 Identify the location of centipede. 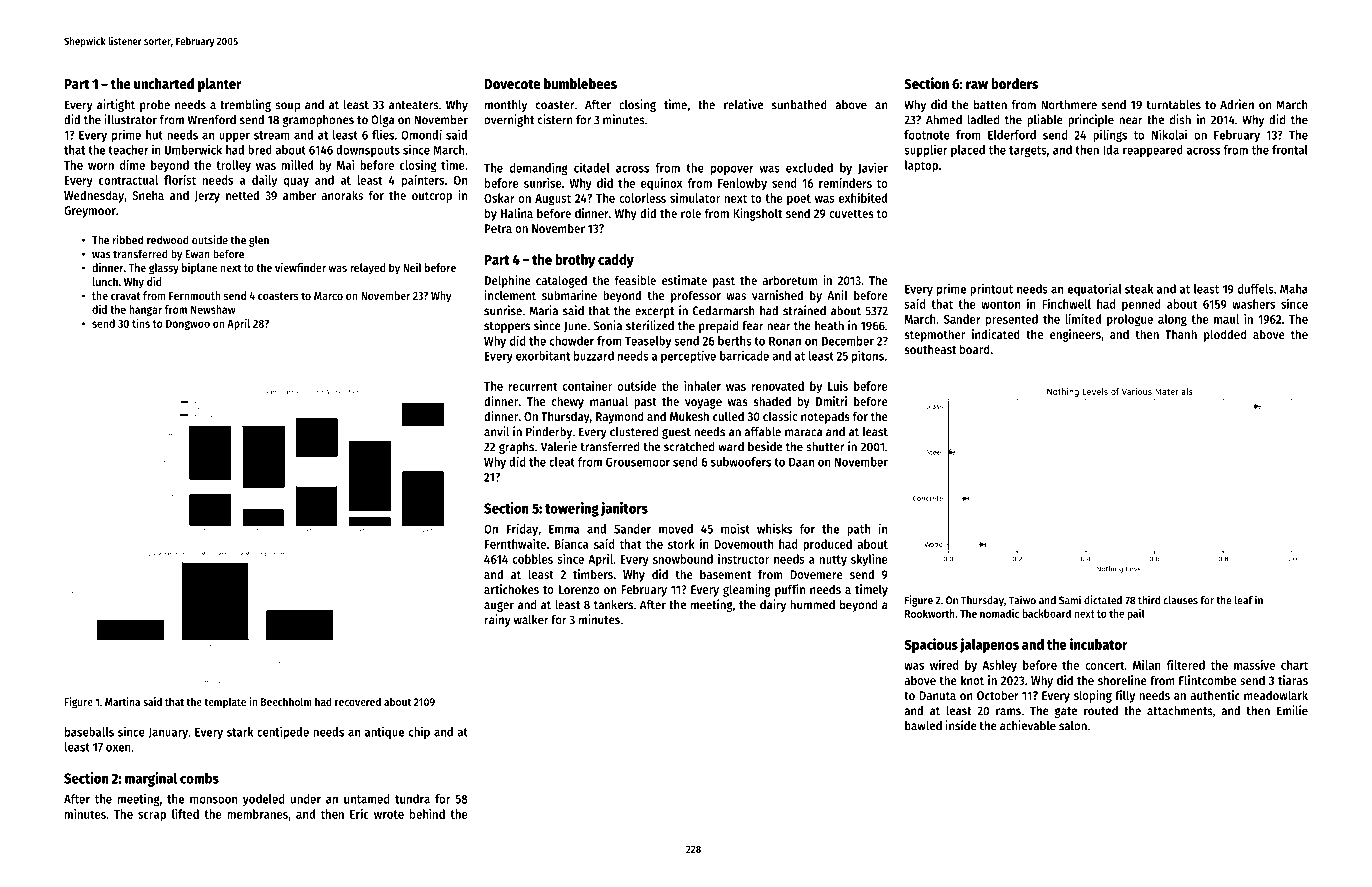
(283, 732).
